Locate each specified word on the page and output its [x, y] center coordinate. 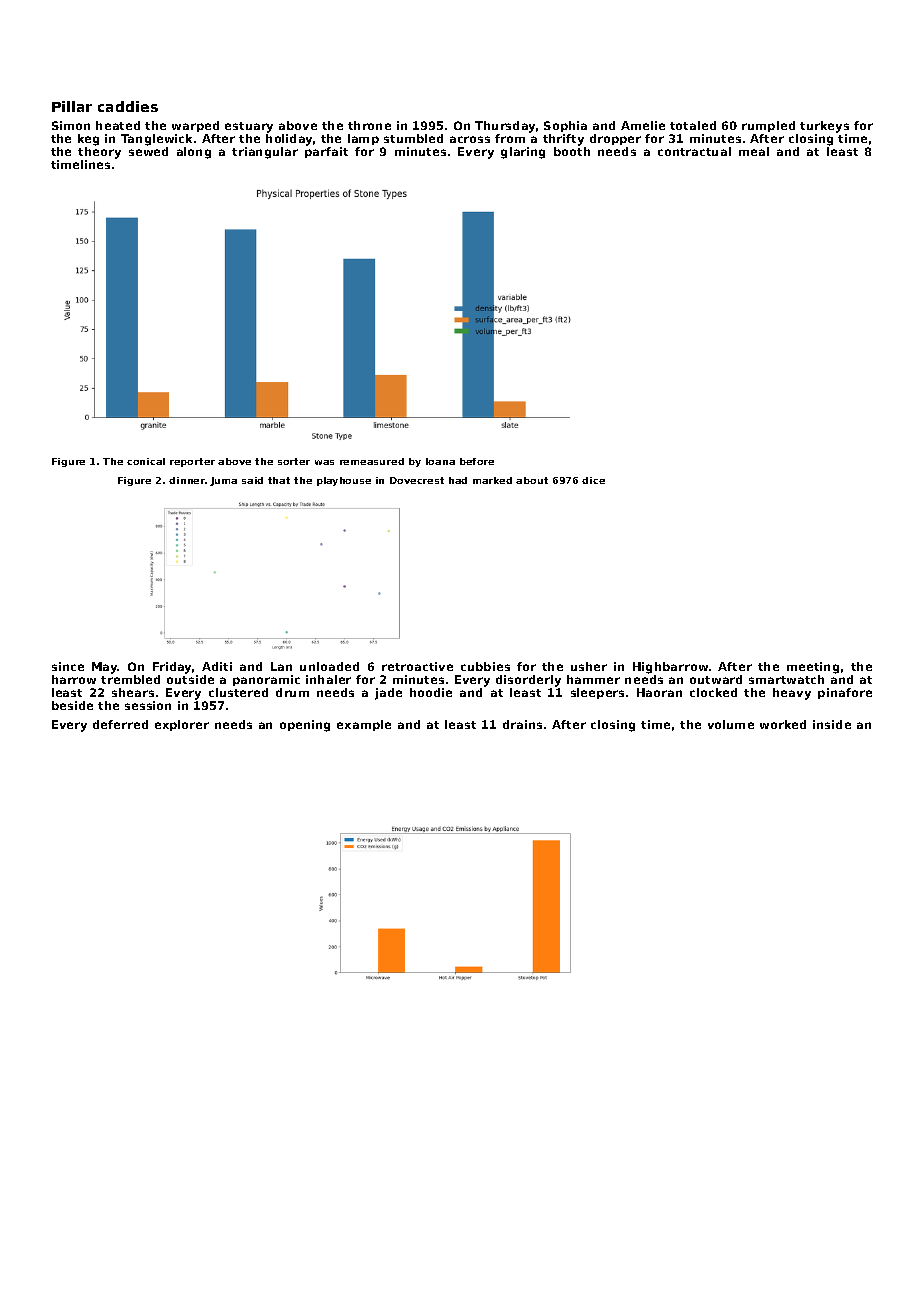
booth [572, 151]
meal [754, 151]
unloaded [329, 666]
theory [99, 153]
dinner [187, 480]
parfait [326, 152]
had [458, 480]
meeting [813, 668]
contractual [694, 151]
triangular [265, 153]
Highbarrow [670, 668]
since [68, 666]
